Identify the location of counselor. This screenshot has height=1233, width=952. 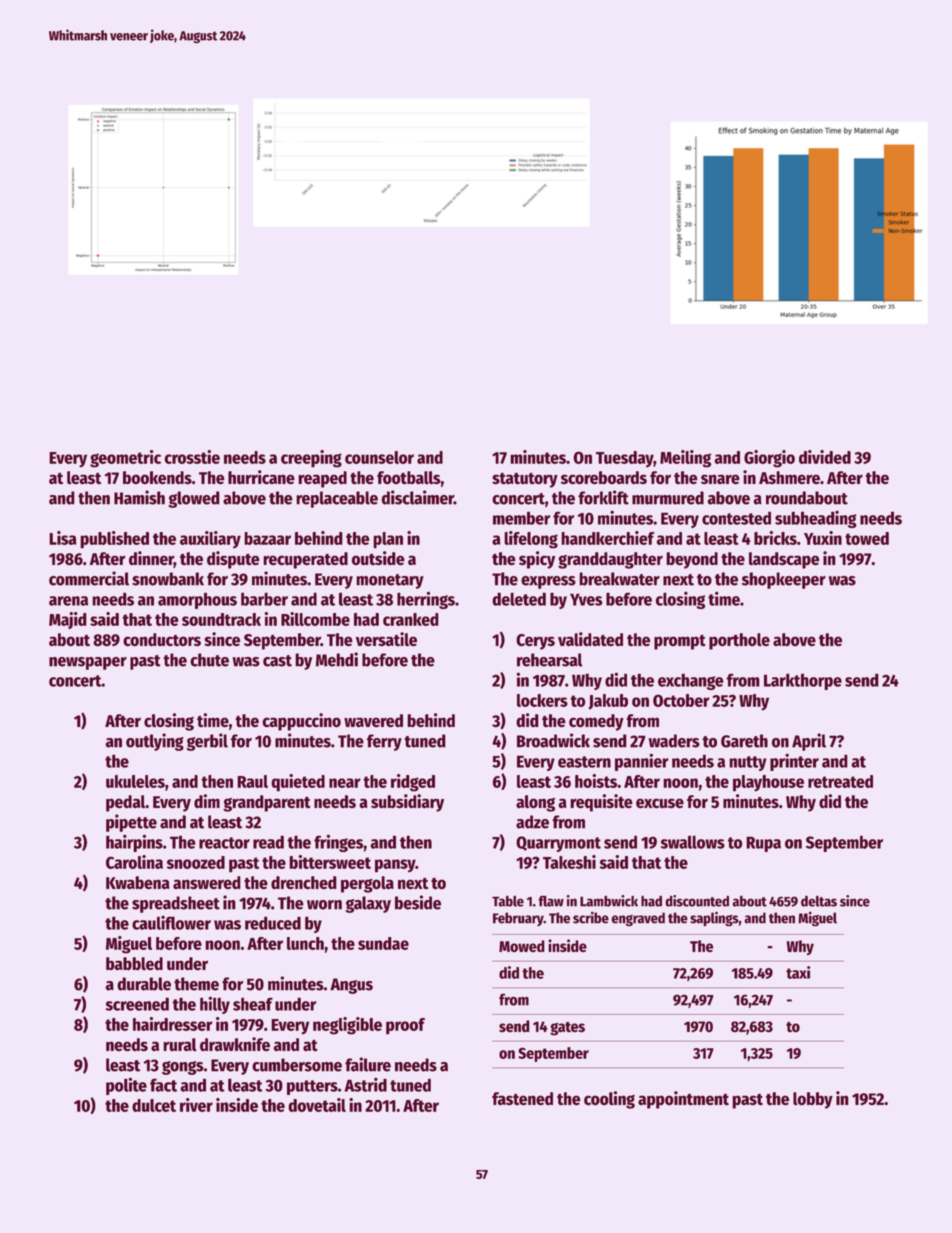
(379, 457).
